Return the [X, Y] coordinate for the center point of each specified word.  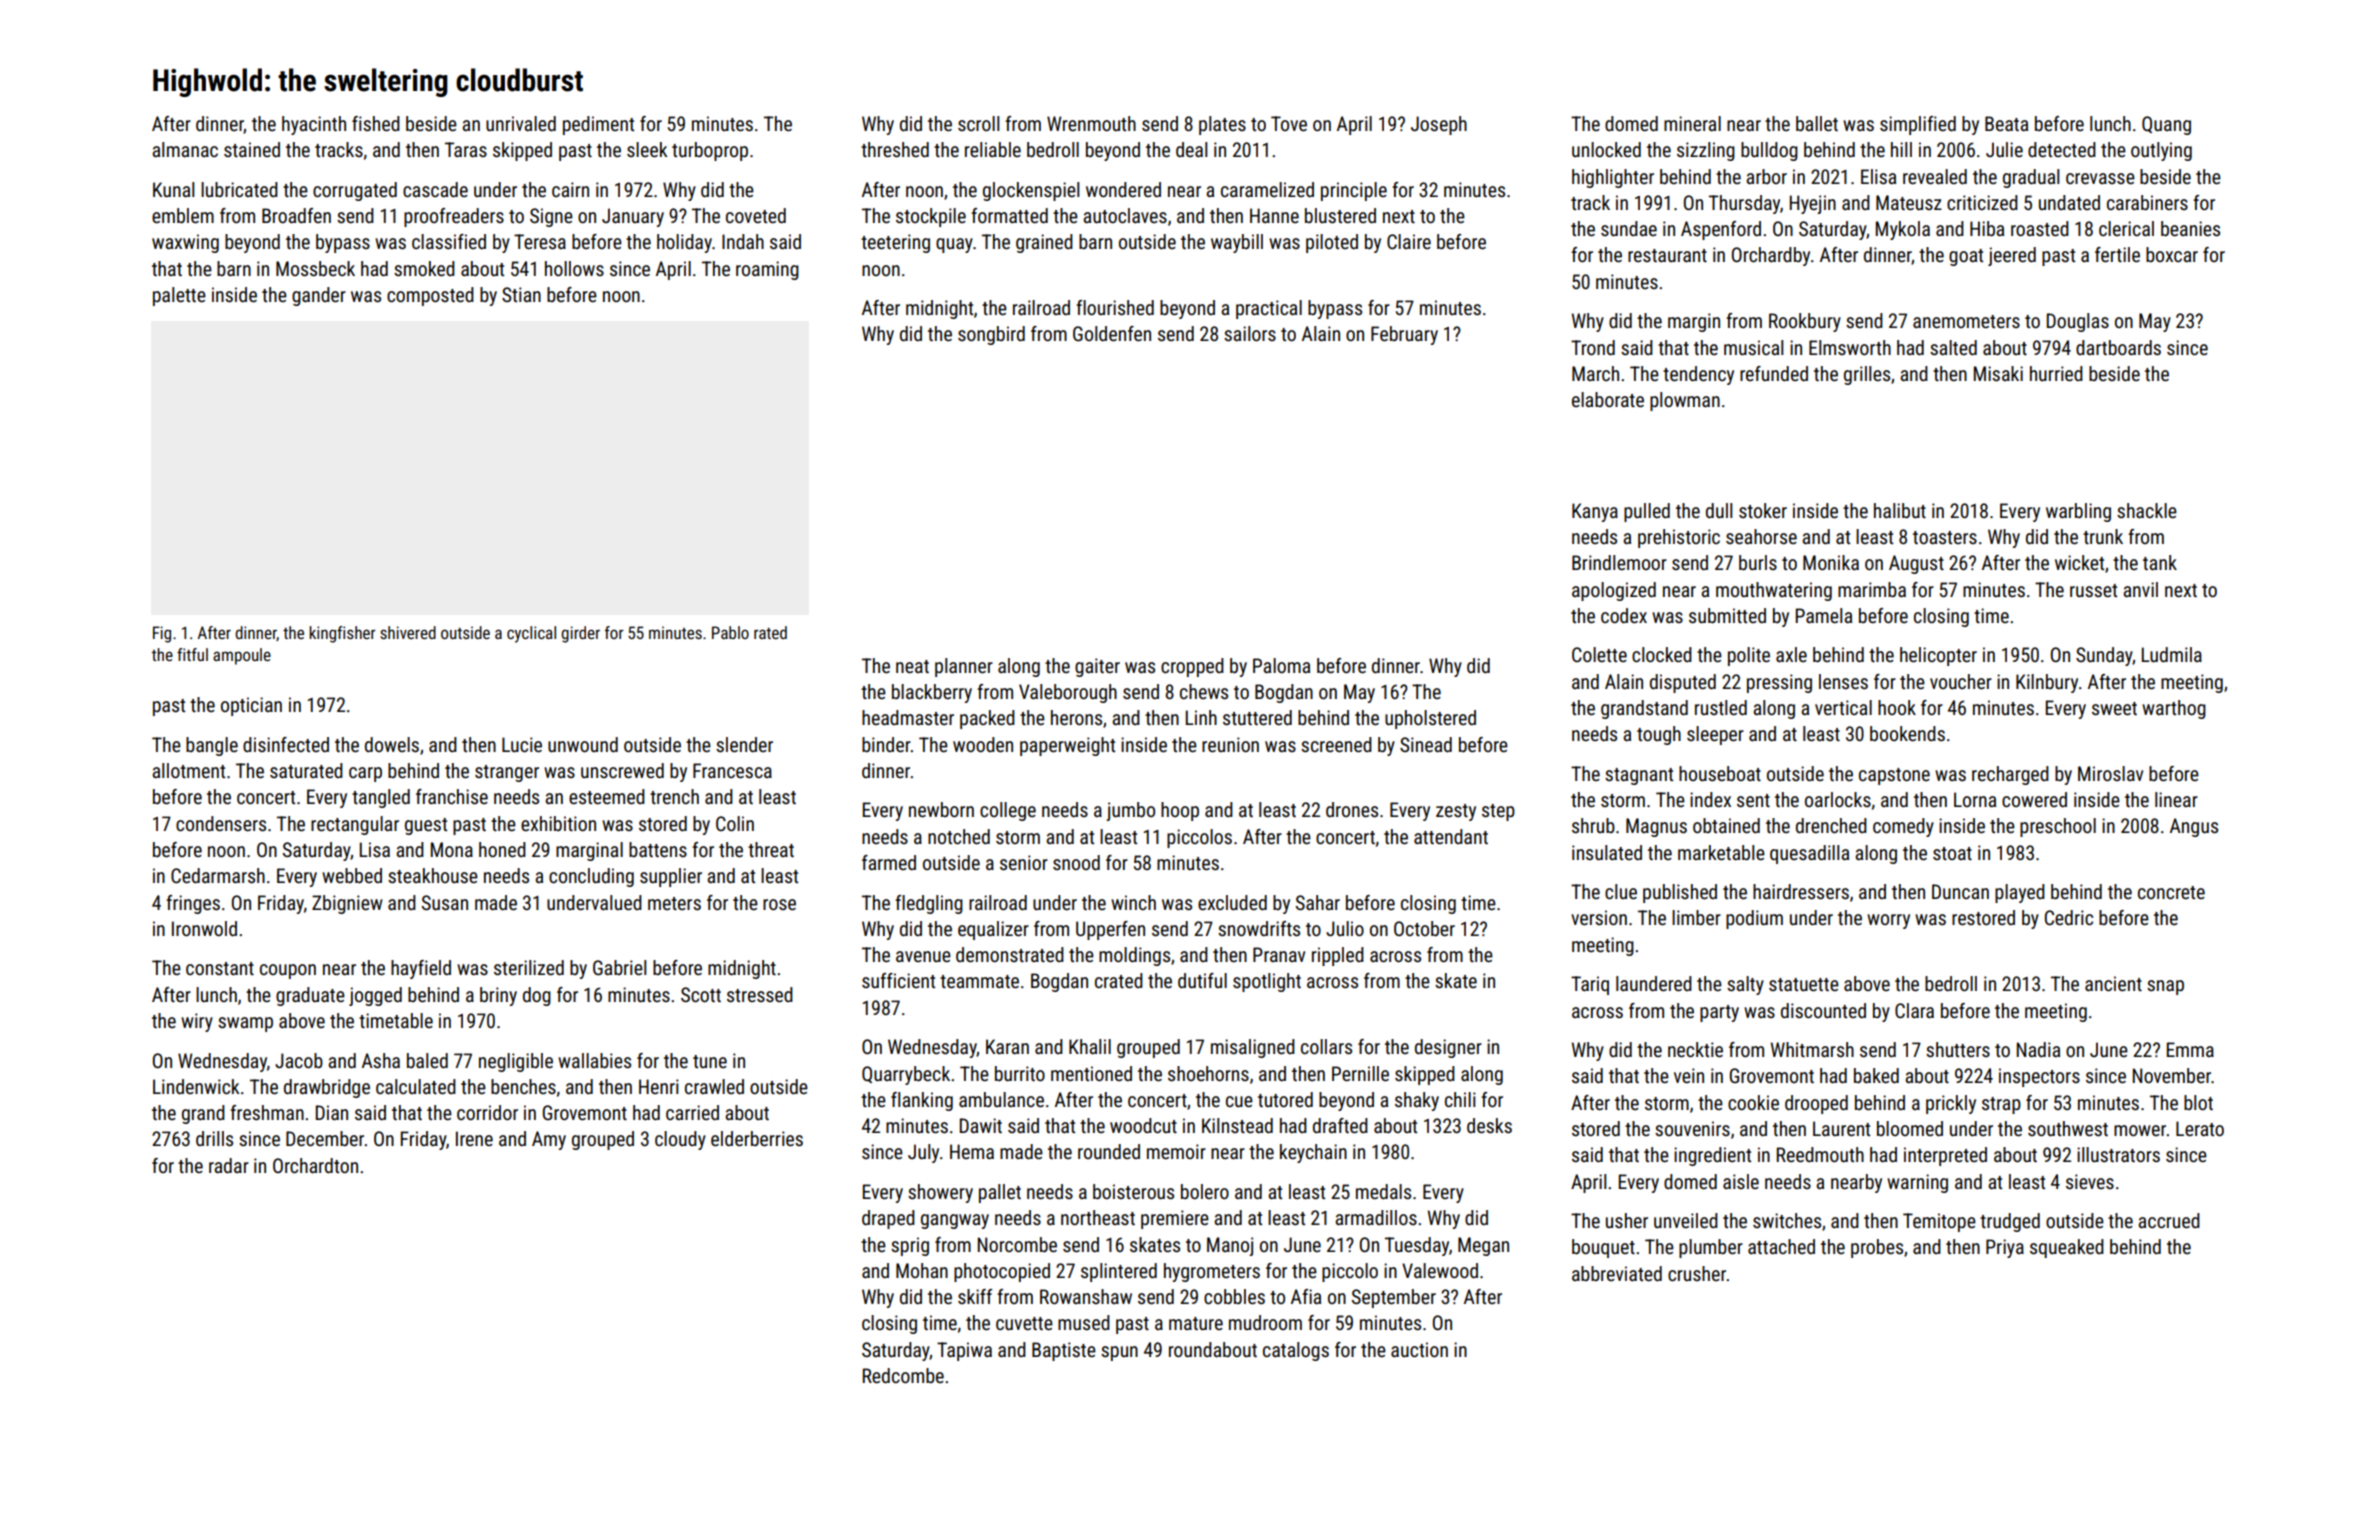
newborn [941, 809]
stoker [1763, 510]
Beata [2006, 123]
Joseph [1439, 125]
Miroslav [2110, 773]
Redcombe [903, 1375]
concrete [2171, 892]
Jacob [299, 1060]
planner [964, 667]
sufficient [898, 980]
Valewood [1440, 1270]
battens [658, 849]
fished [376, 123]
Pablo [730, 632]
